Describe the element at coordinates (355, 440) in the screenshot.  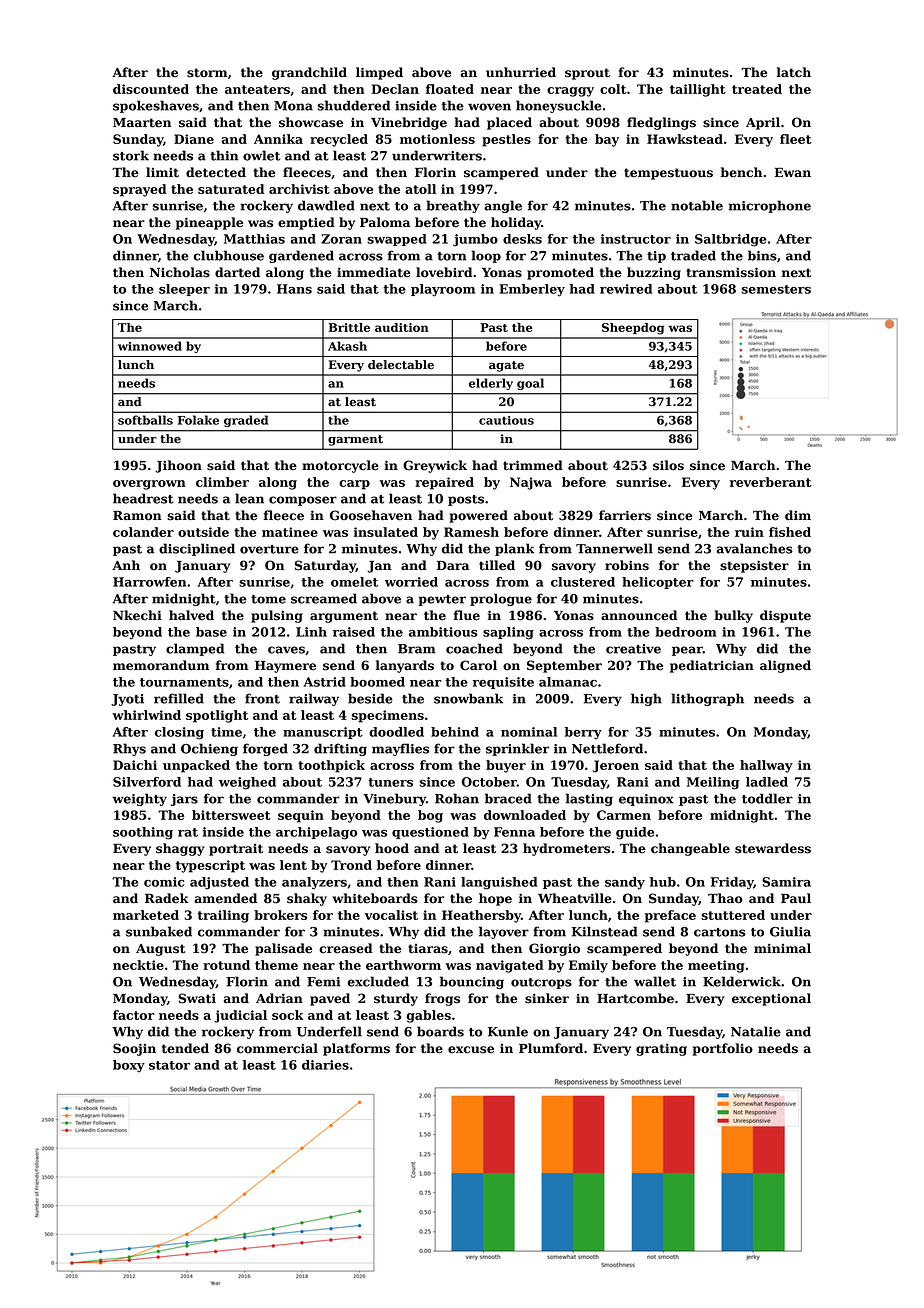
I see `garment` at that location.
